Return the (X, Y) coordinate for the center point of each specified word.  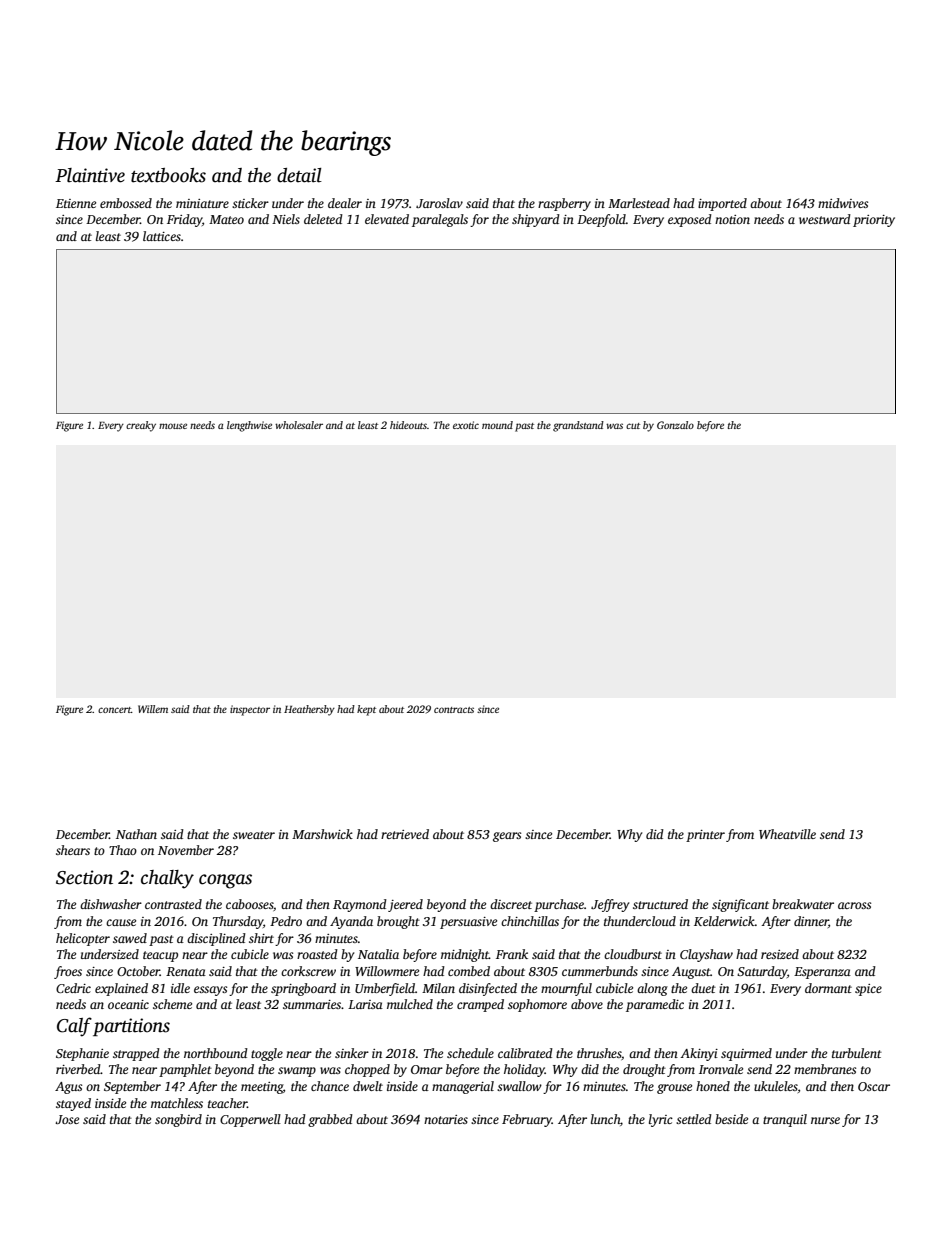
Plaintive (90, 175)
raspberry (564, 204)
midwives (843, 203)
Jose (67, 1119)
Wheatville (787, 834)
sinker (352, 1053)
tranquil (785, 1120)
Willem (153, 709)
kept (366, 710)
